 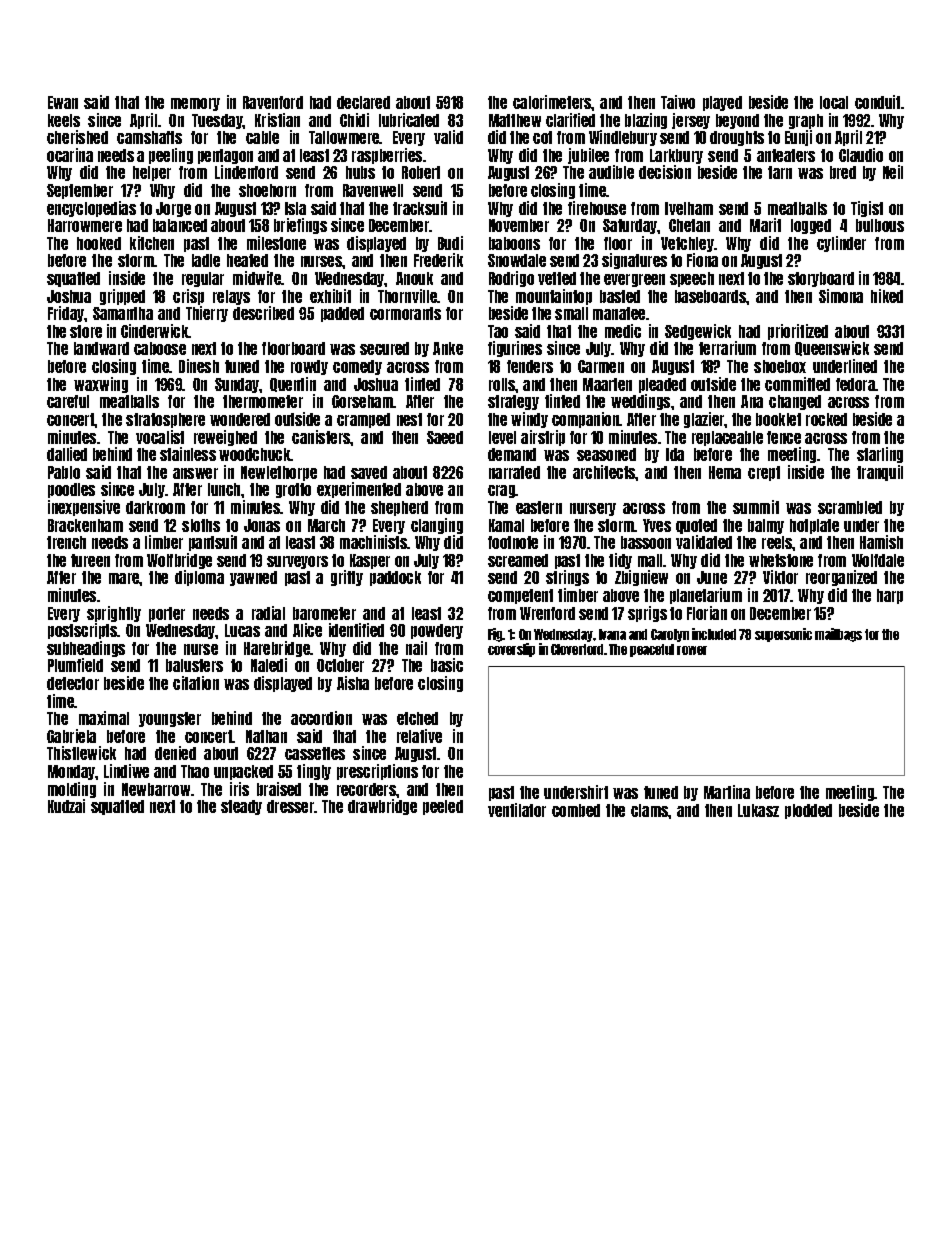 I want to click on gripped, so click(x=122, y=297).
